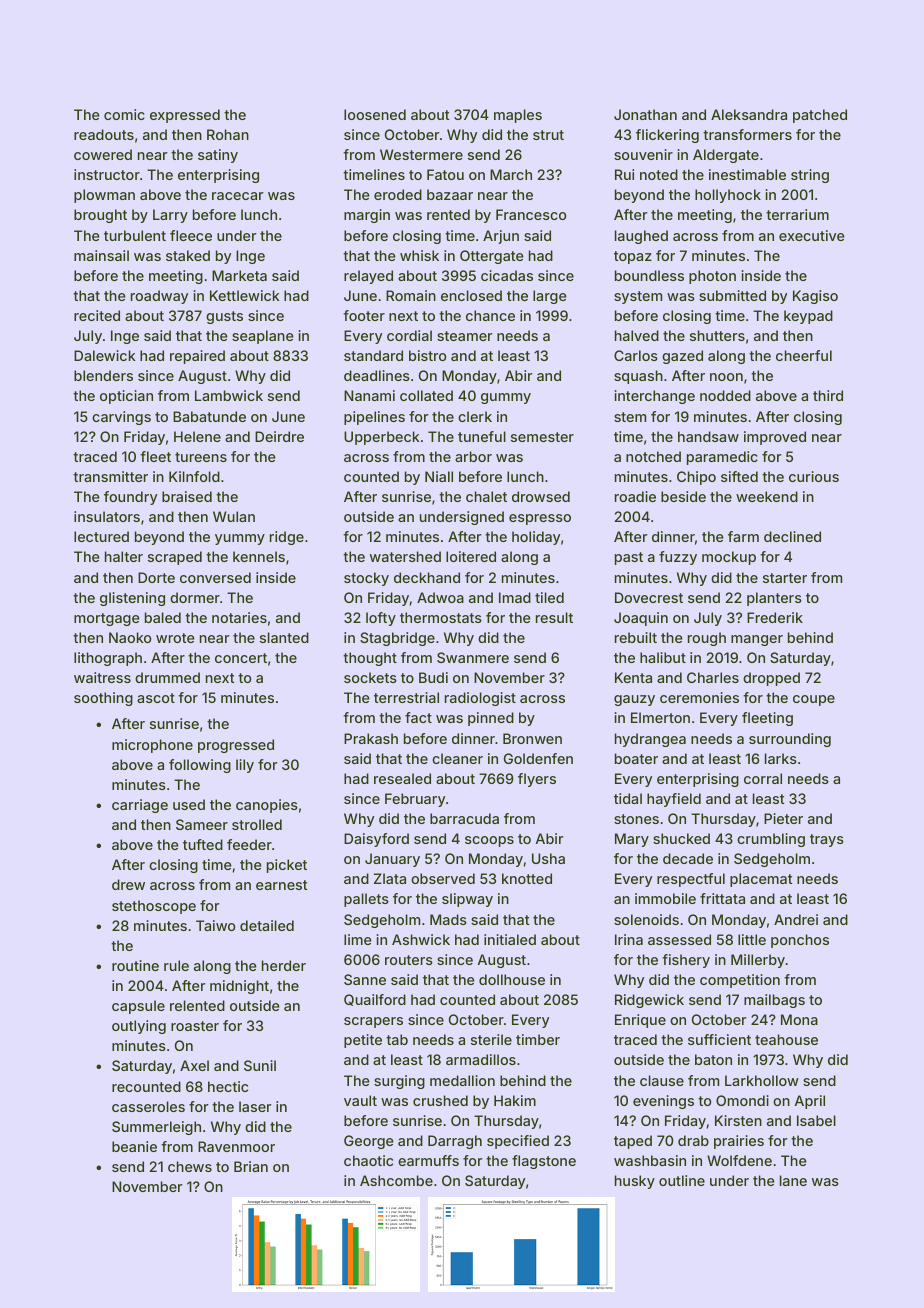 The height and width of the screenshot is (1308, 924). I want to click on outline, so click(682, 1180).
